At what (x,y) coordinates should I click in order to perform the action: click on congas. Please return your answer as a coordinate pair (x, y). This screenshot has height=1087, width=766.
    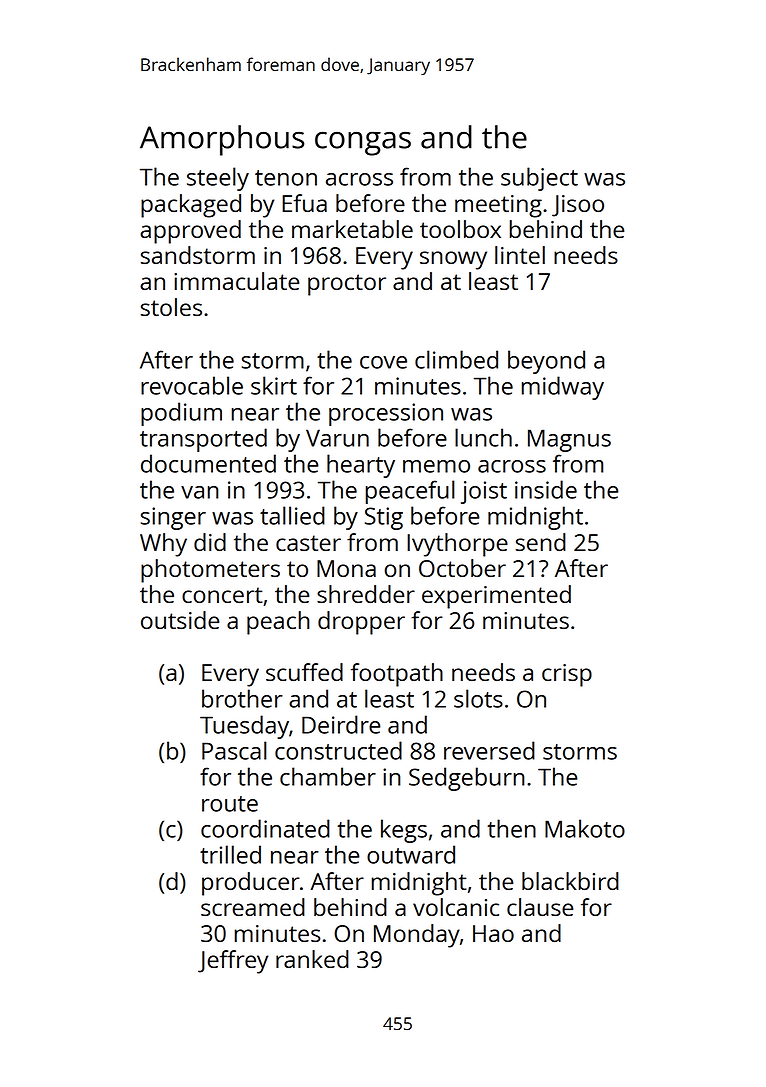
    Looking at the image, I should click on (363, 143).
